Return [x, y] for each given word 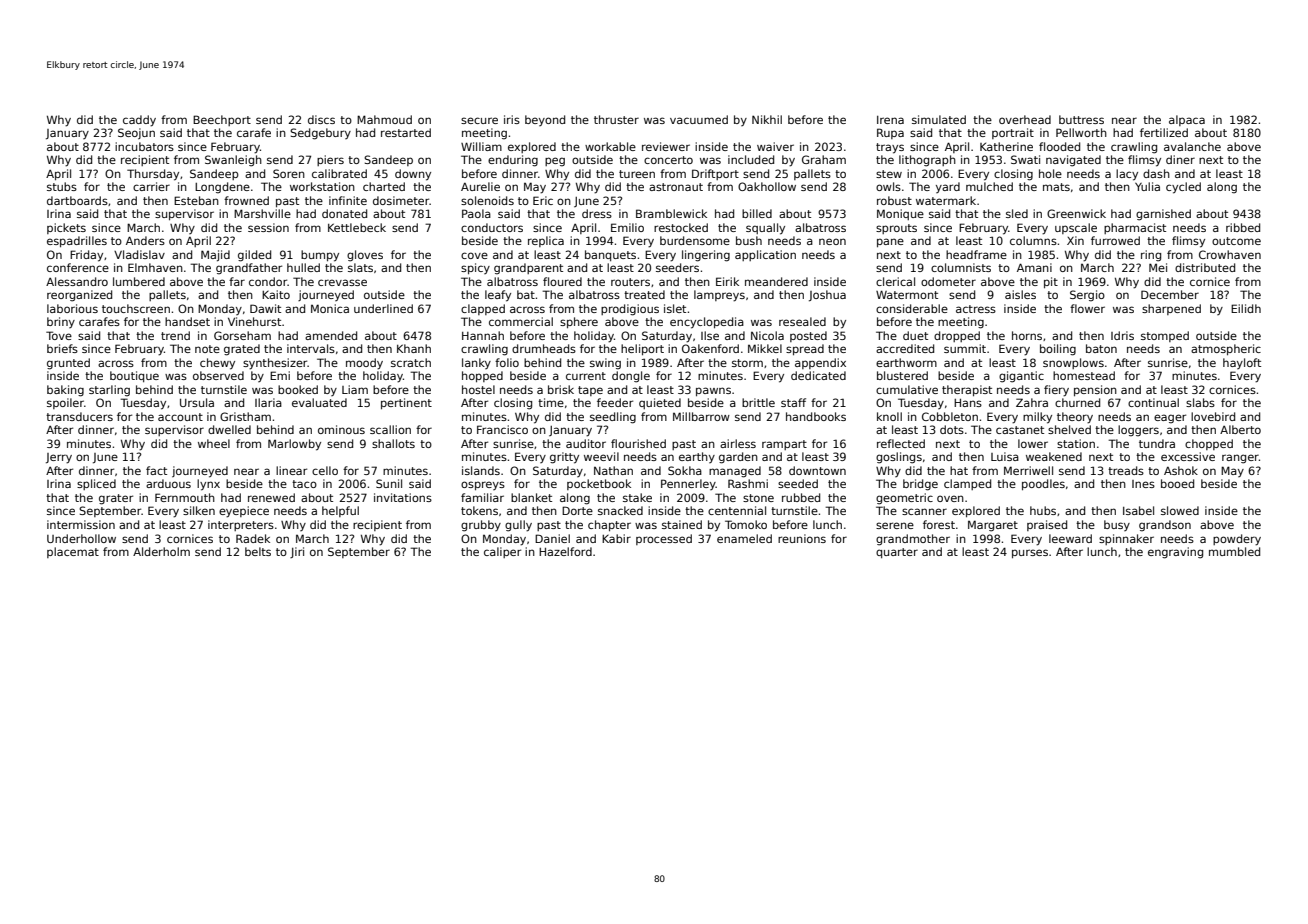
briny [61, 322]
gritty [564, 458]
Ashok [1181, 470]
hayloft [1242, 363]
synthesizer [275, 364]
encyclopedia [707, 323]
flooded [1059, 146]
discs [321, 119]
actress [976, 309]
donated [344, 213]
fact [156, 470]
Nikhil [767, 119]
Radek [253, 538]
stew [889, 174]
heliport [642, 349]
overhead [1025, 119]
